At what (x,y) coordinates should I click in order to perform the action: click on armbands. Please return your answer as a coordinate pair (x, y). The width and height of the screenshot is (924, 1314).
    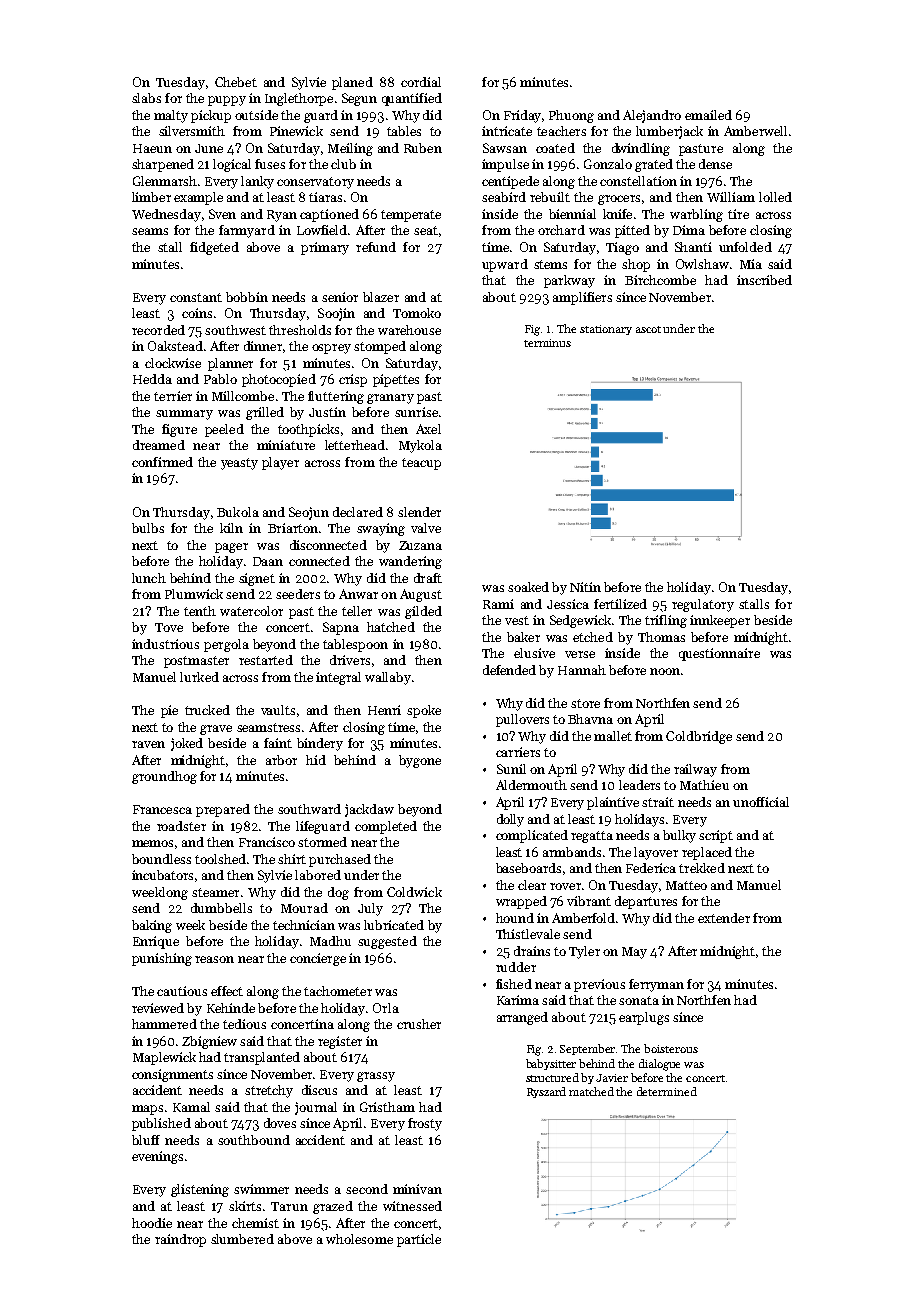
    Looking at the image, I should click on (572, 852).
